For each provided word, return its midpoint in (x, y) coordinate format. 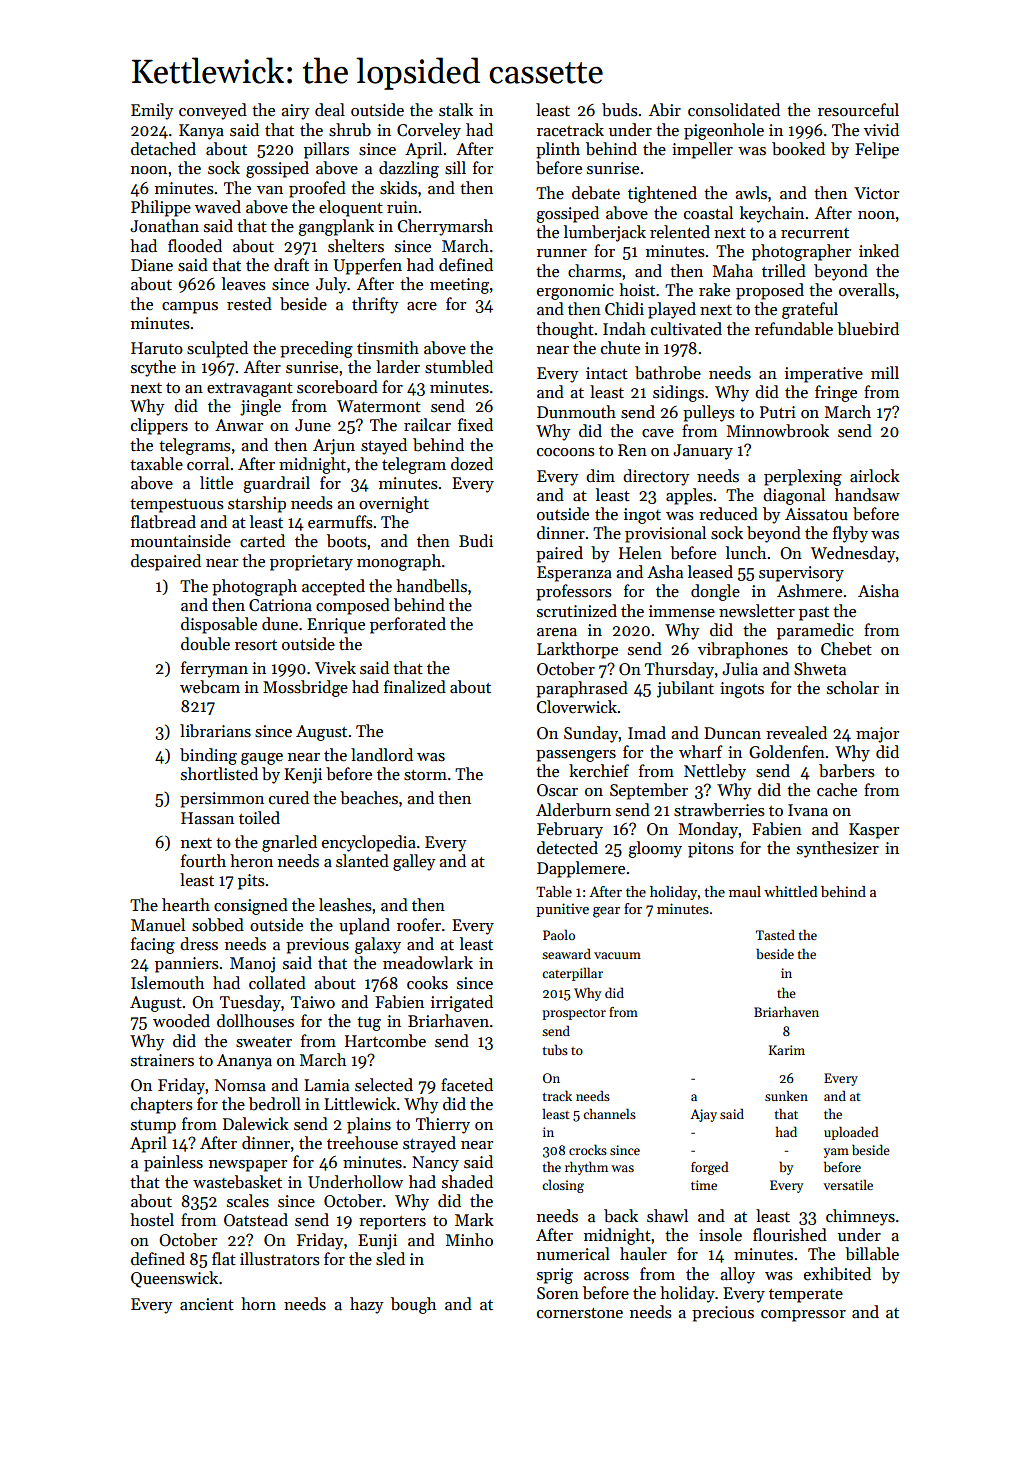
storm (425, 775)
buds (620, 110)
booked (798, 149)
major (877, 735)
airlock (875, 475)
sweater (264, 1042)
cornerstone (580, 1313)
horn (258, 1303)
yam (836, 1153)
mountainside (181, 541)
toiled (259, 817)
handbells (431, 586)
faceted (467, 1085)
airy (295, 112)
